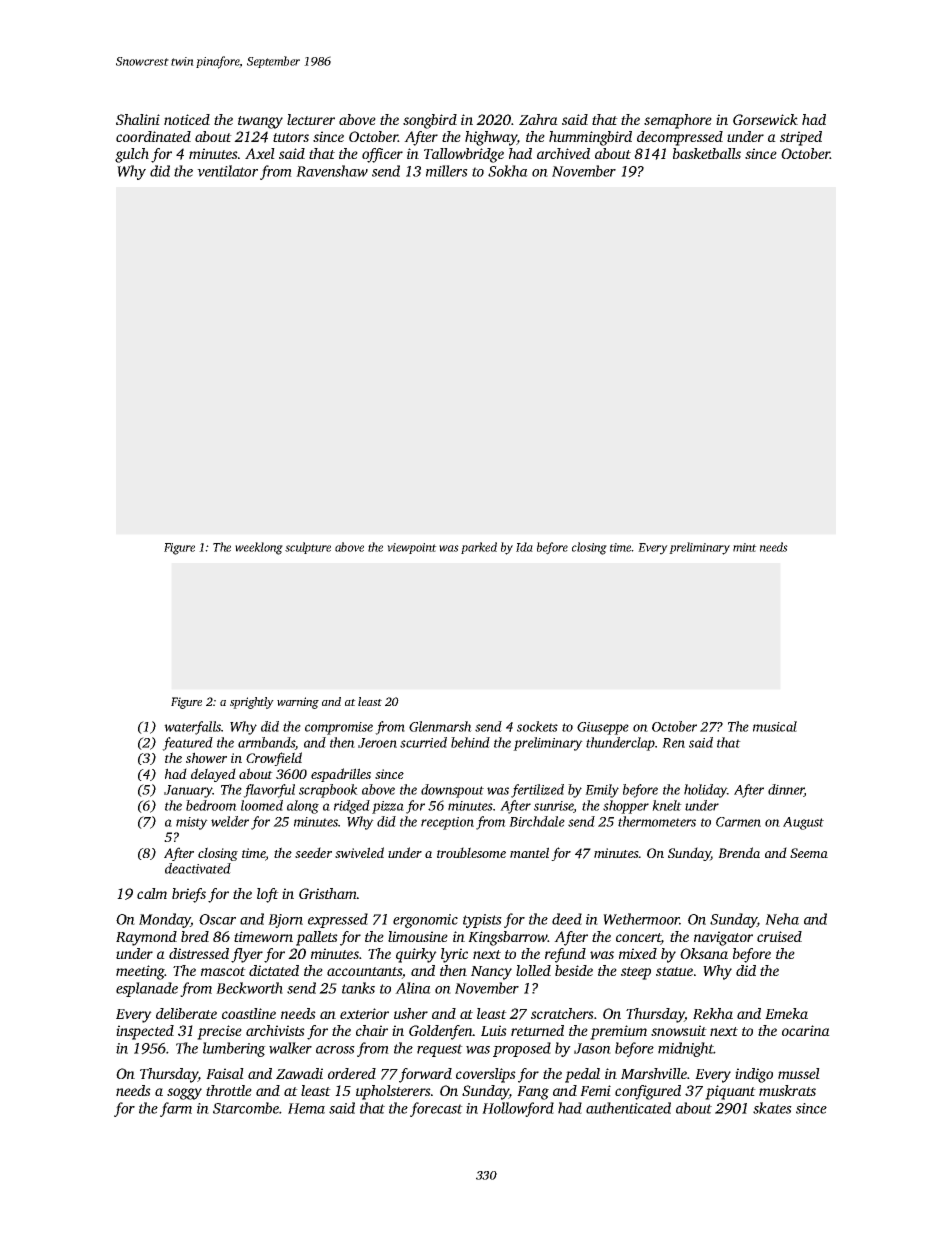 This page has width=952, height=1233. What do you see at coordinates (259, 548) in the page?
I see `weeklong` at bounding box center [259, 548].
